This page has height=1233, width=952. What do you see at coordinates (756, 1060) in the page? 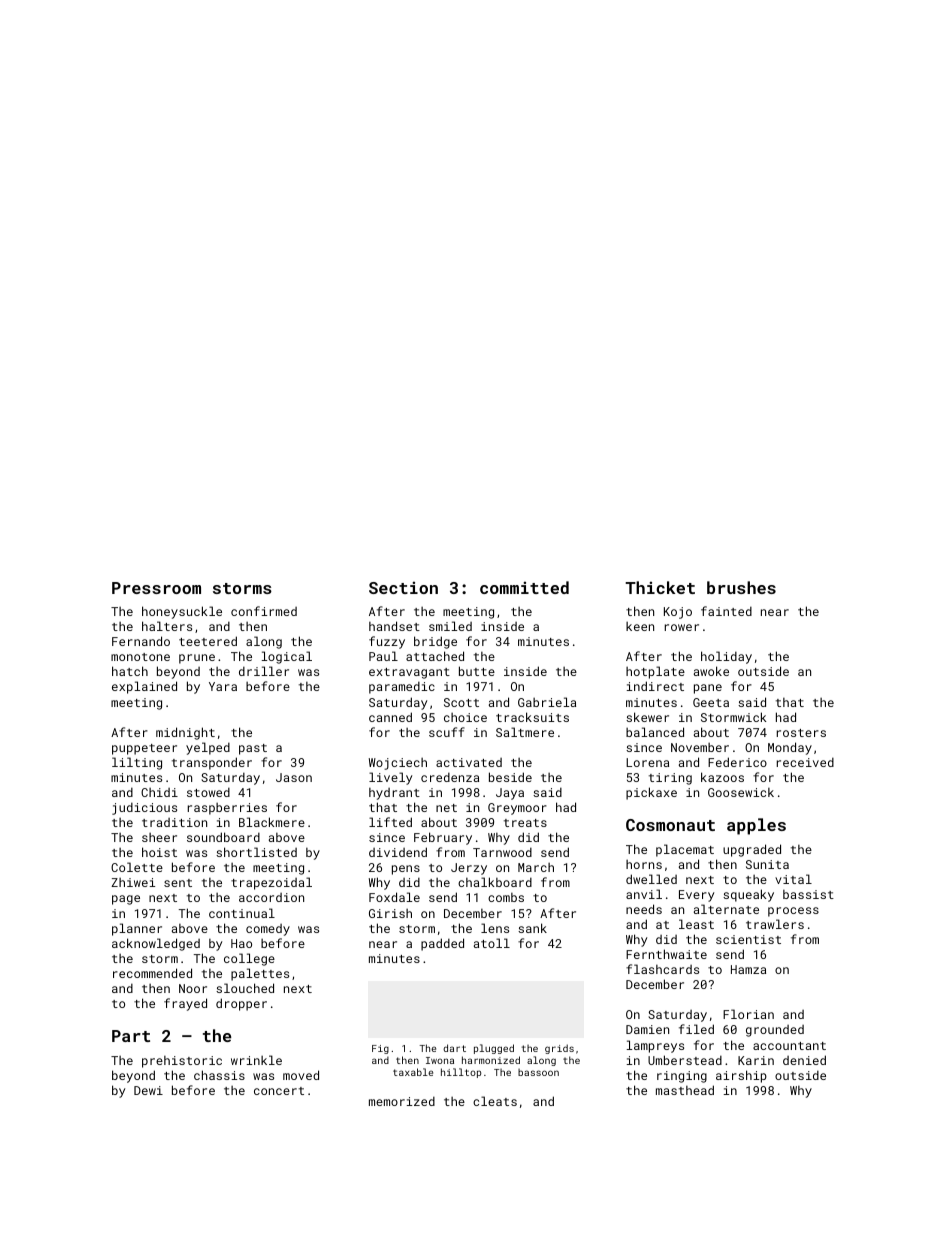
I see `Karin` at bounding box center [756, 1060].
